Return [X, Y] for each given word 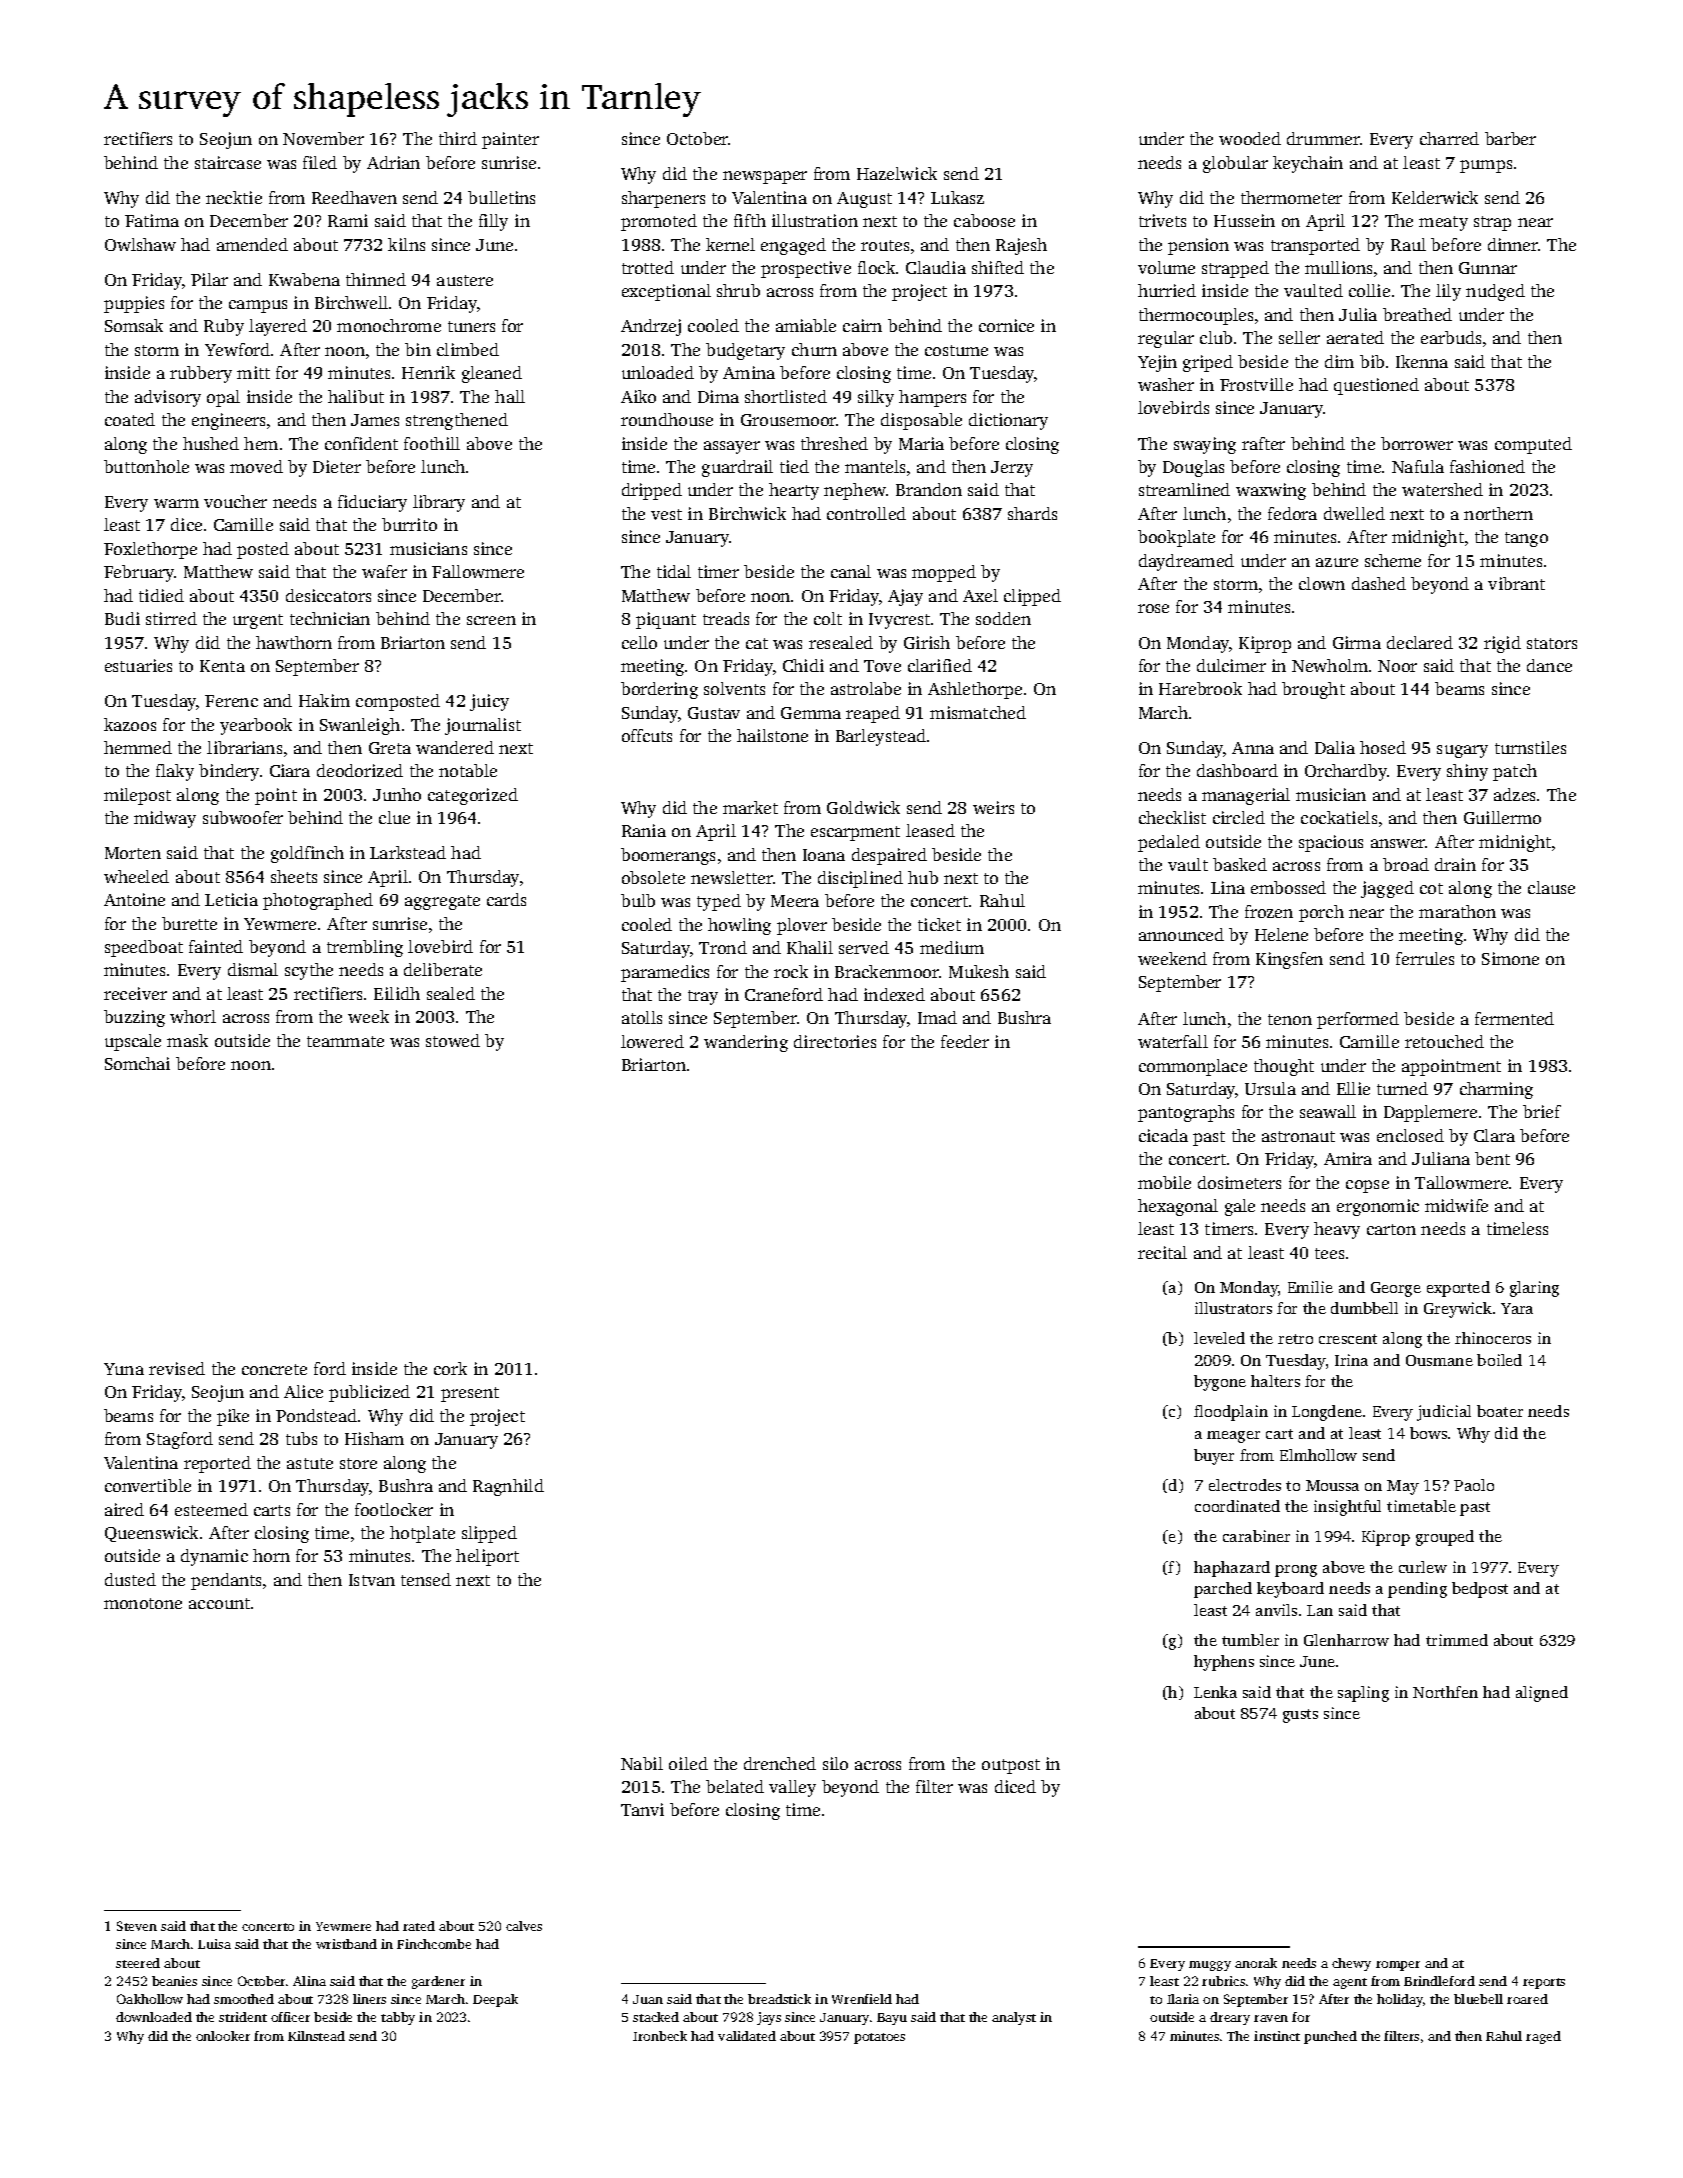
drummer [1323, 138]
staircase [228, 162]
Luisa [214, 1944]
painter [510, 140]
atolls [642, 1017]
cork [450, 1368]
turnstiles [1530, 747]
